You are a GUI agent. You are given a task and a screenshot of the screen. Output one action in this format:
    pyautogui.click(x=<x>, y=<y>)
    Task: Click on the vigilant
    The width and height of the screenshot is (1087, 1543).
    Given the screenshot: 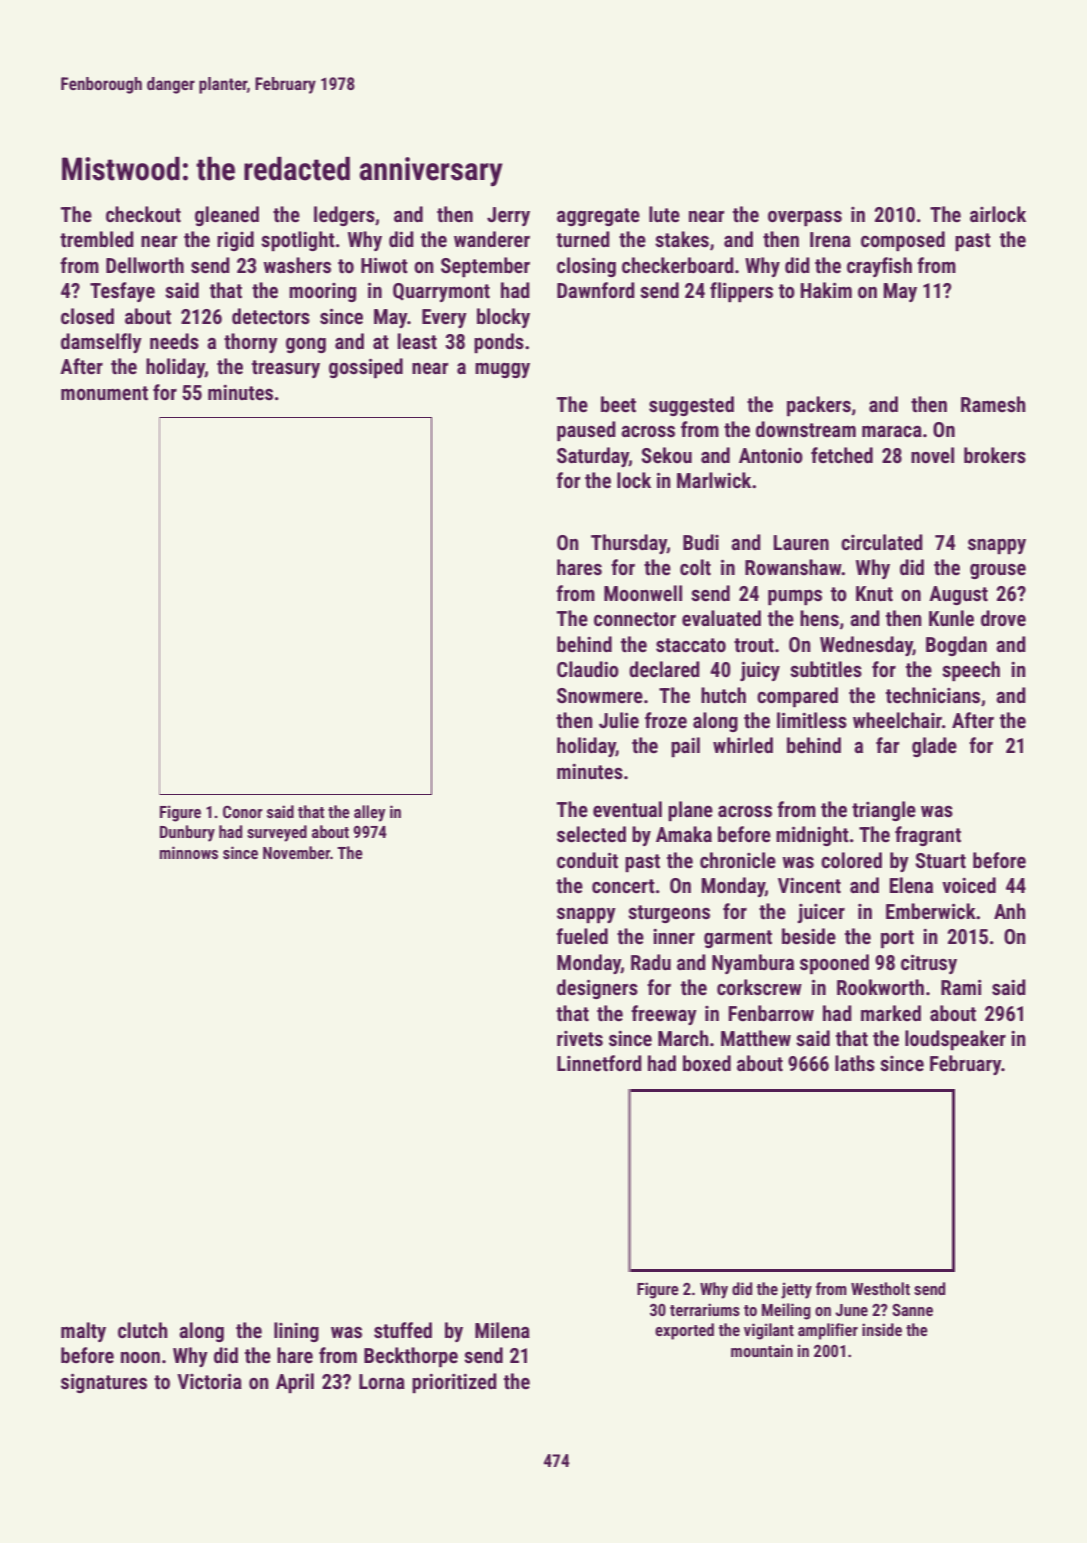 What is the action you would take?
    pyautogui.click(x=769, y=1331)
